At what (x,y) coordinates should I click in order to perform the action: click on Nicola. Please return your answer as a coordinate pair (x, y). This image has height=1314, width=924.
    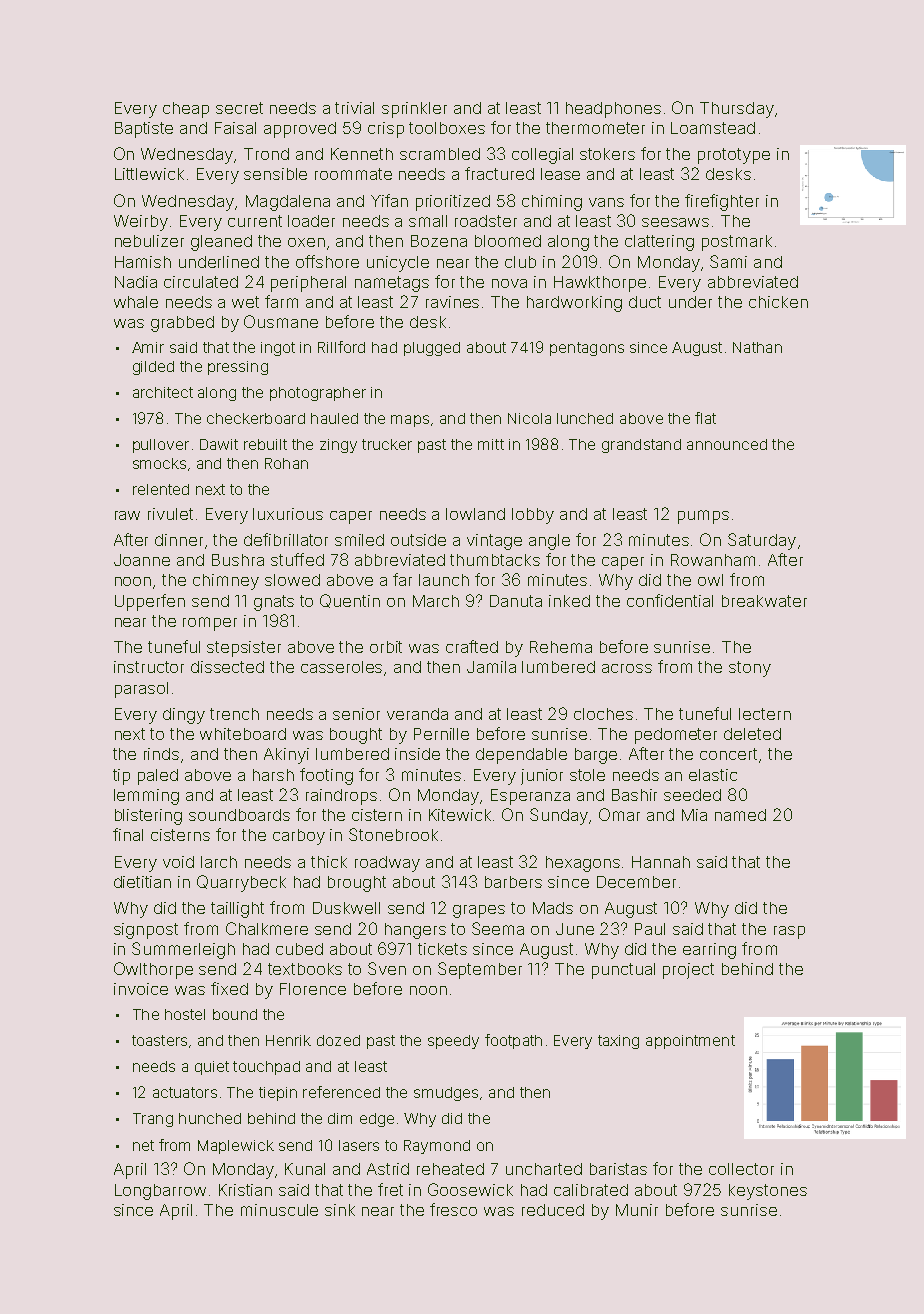
    Looking at the image, I should click on (529, 418).
